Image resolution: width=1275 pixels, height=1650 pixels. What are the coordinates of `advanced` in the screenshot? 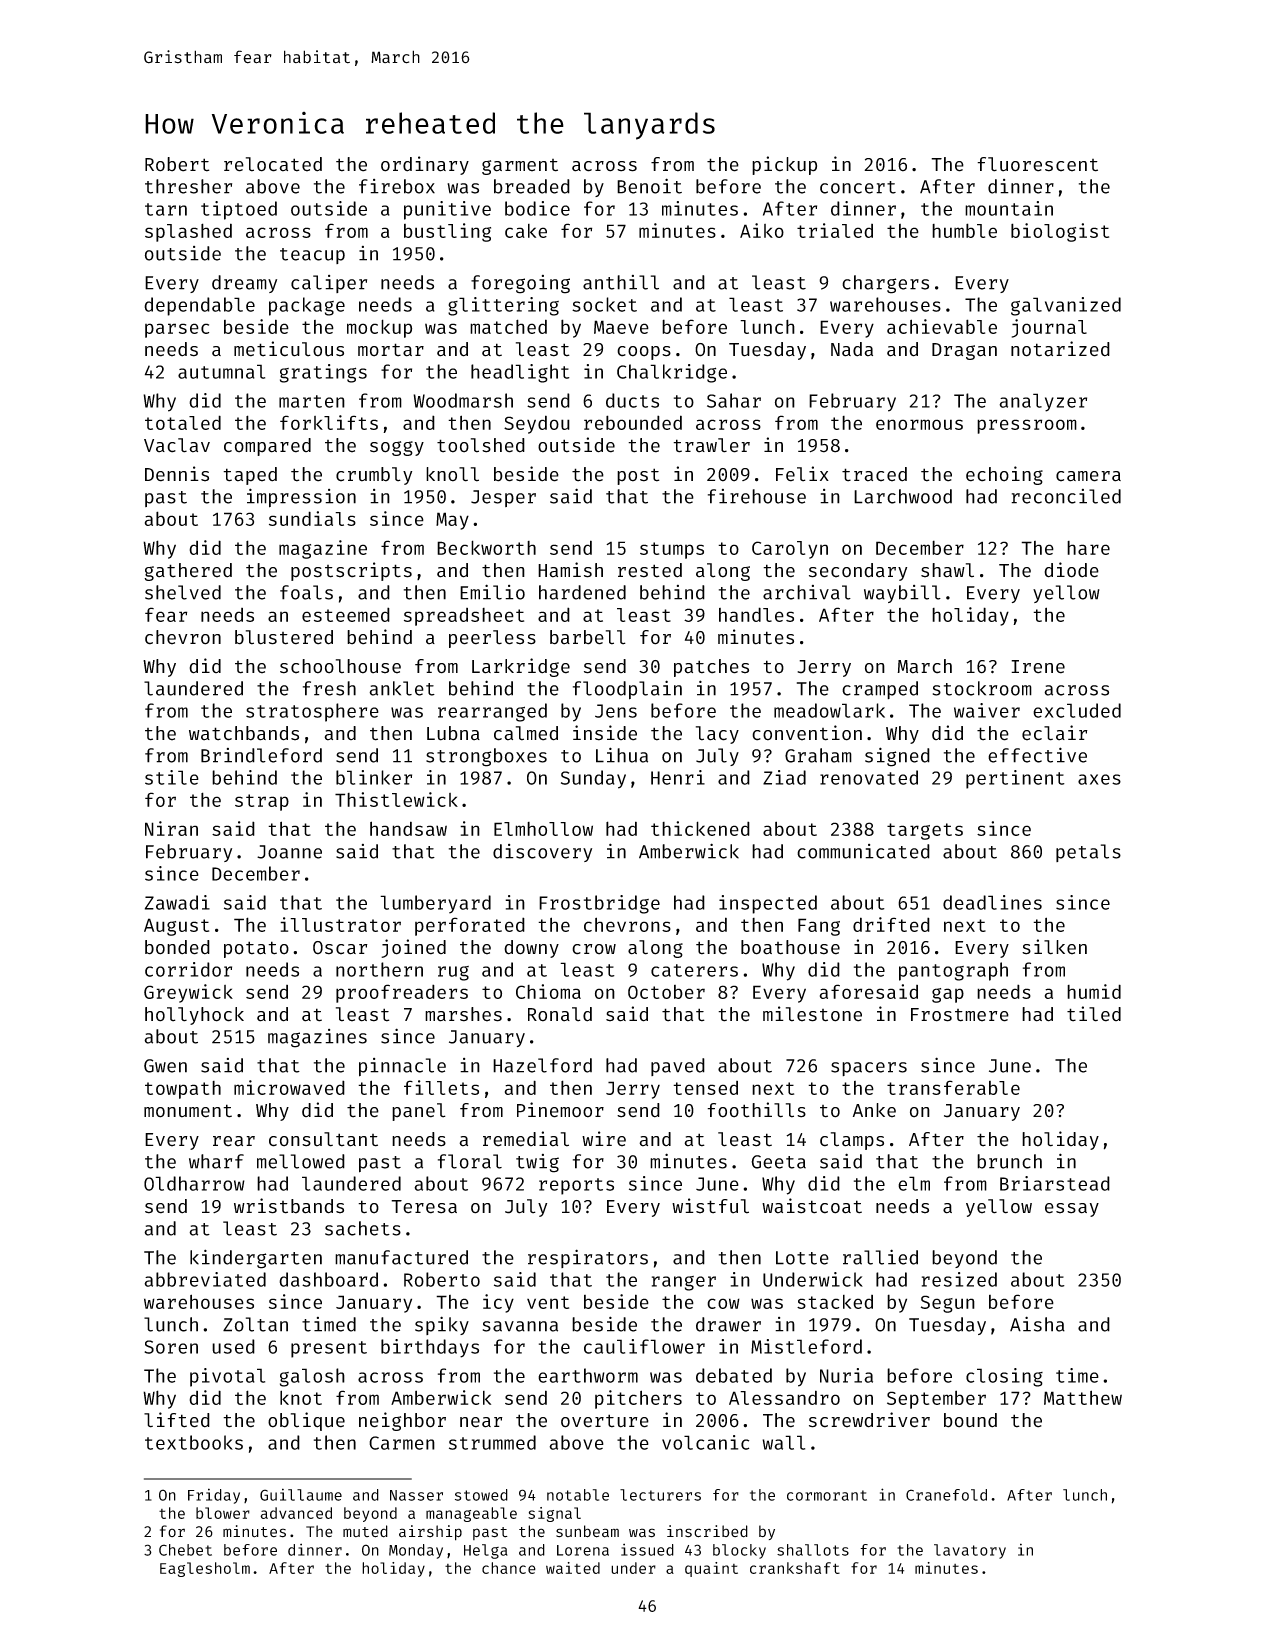 It's located at (296, 1513).
